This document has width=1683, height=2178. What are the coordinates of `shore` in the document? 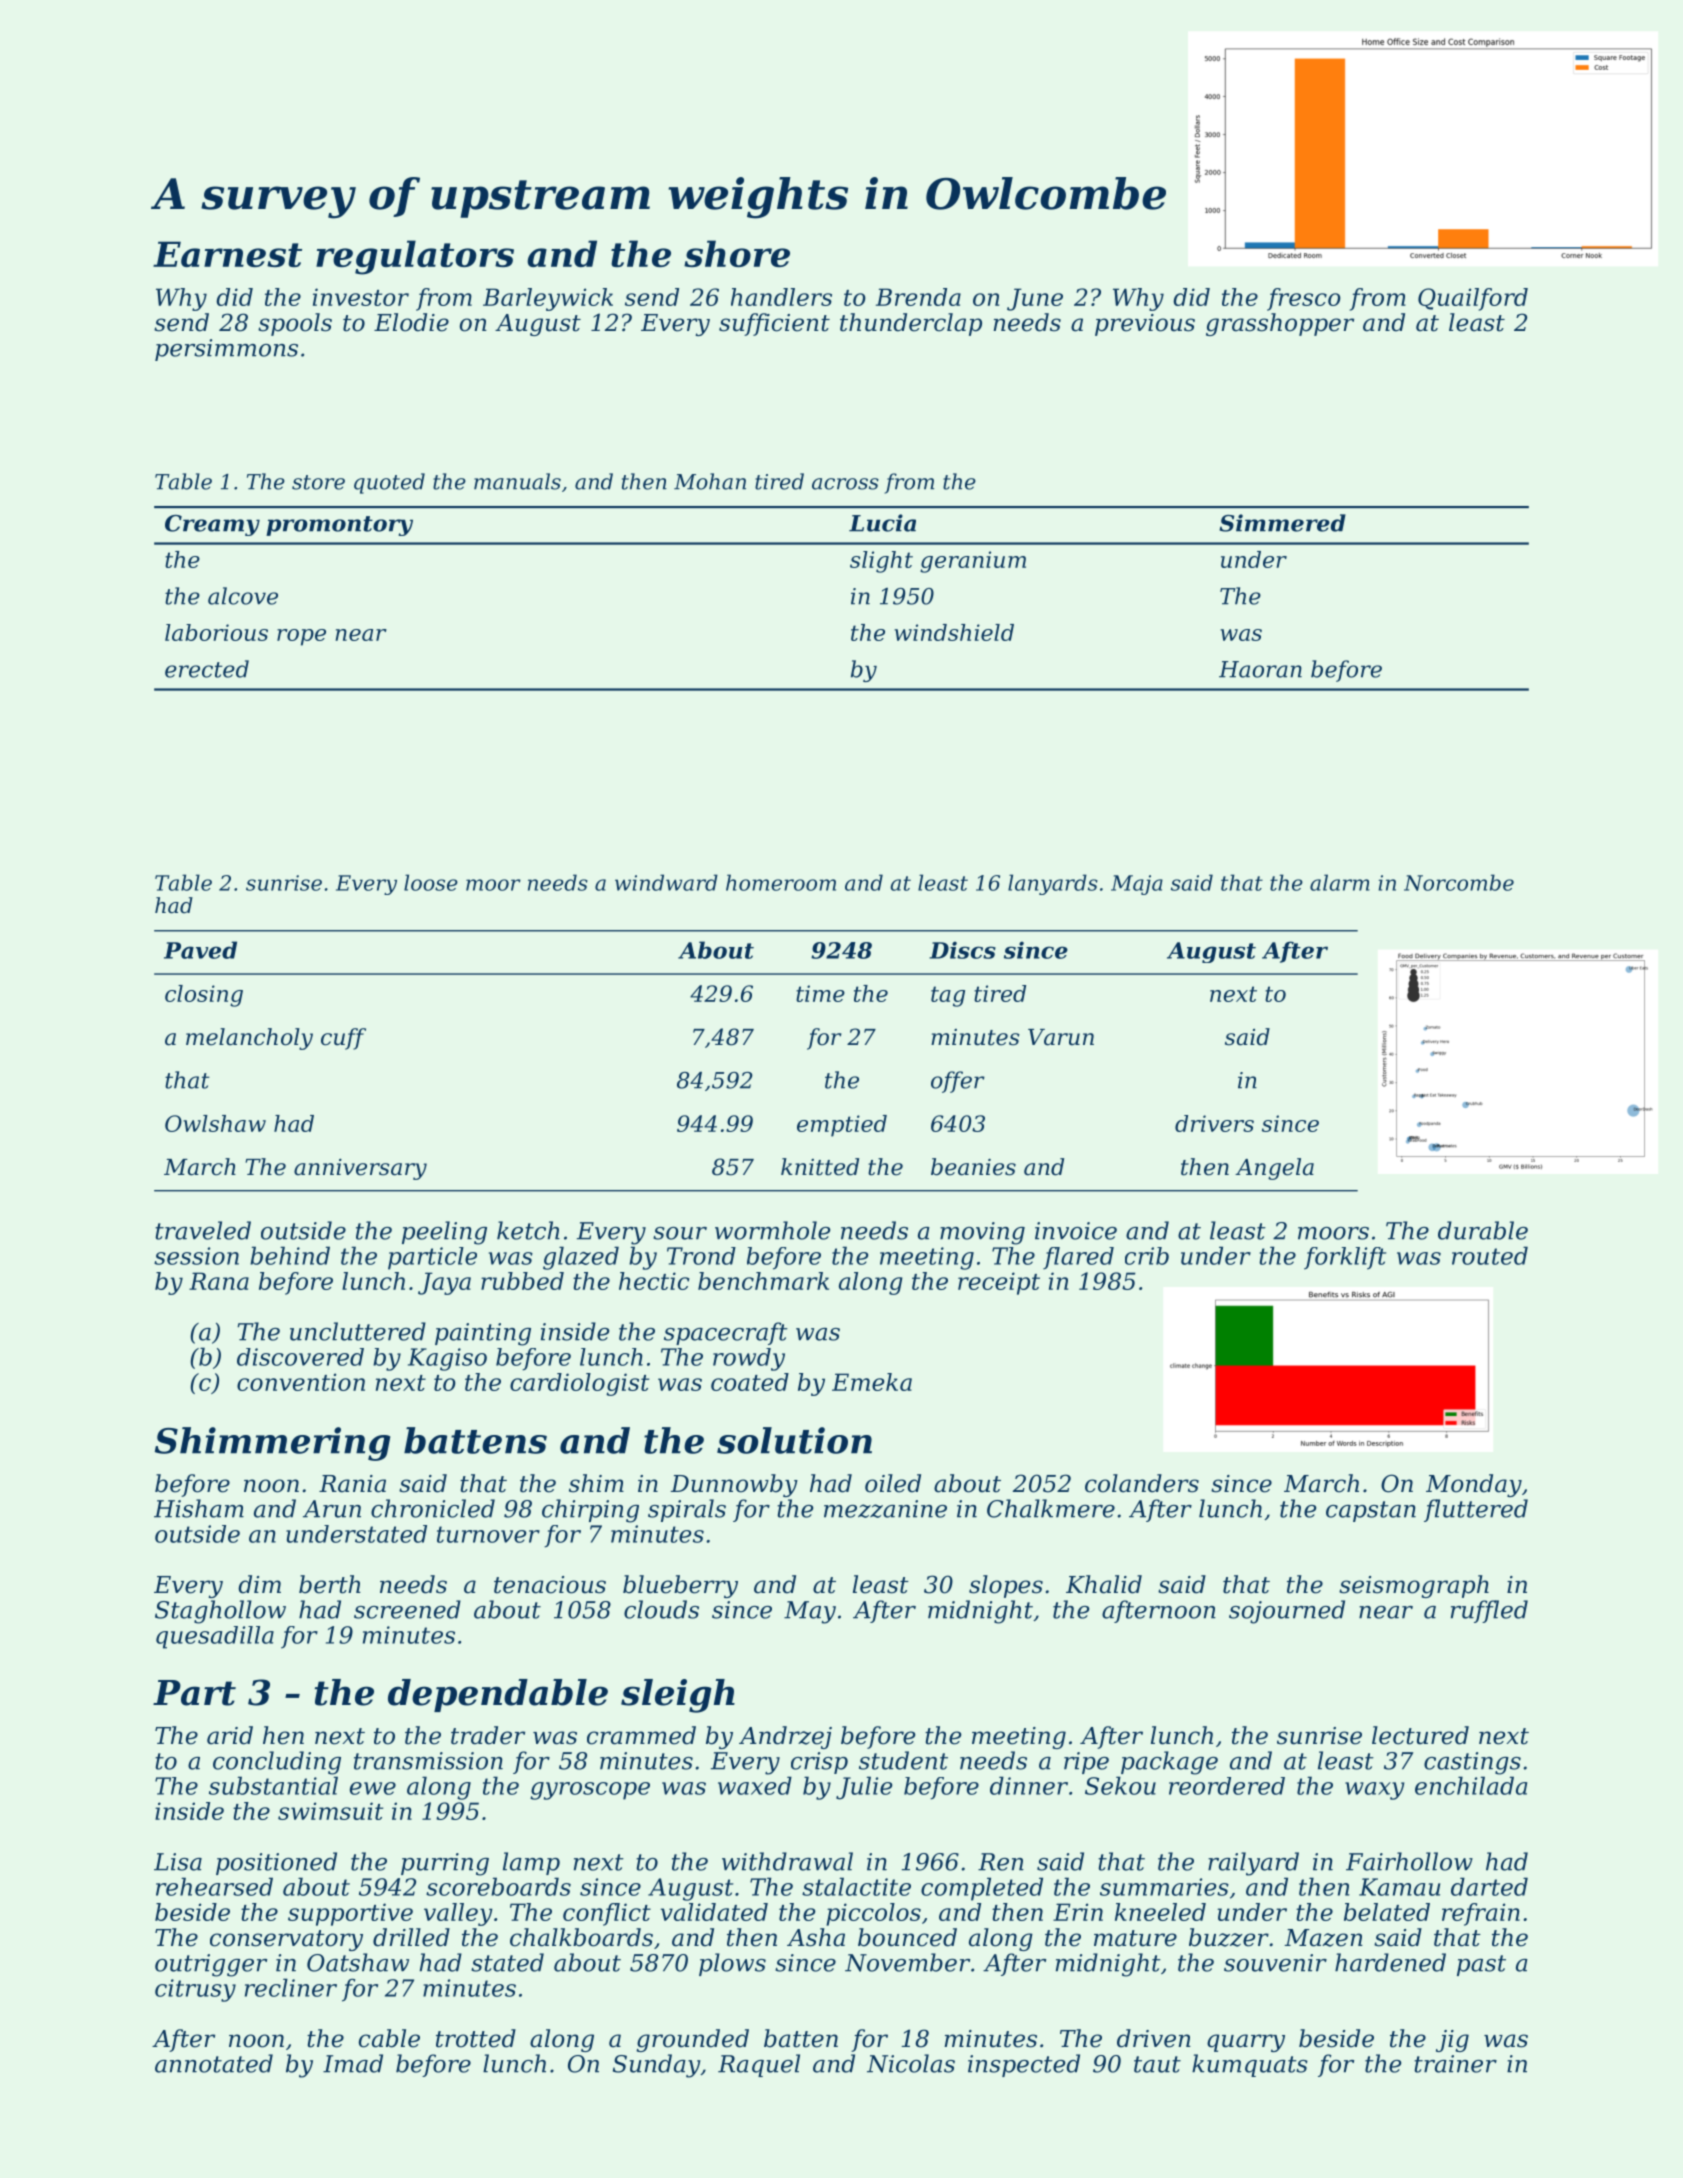 It's located at (737, 253).
